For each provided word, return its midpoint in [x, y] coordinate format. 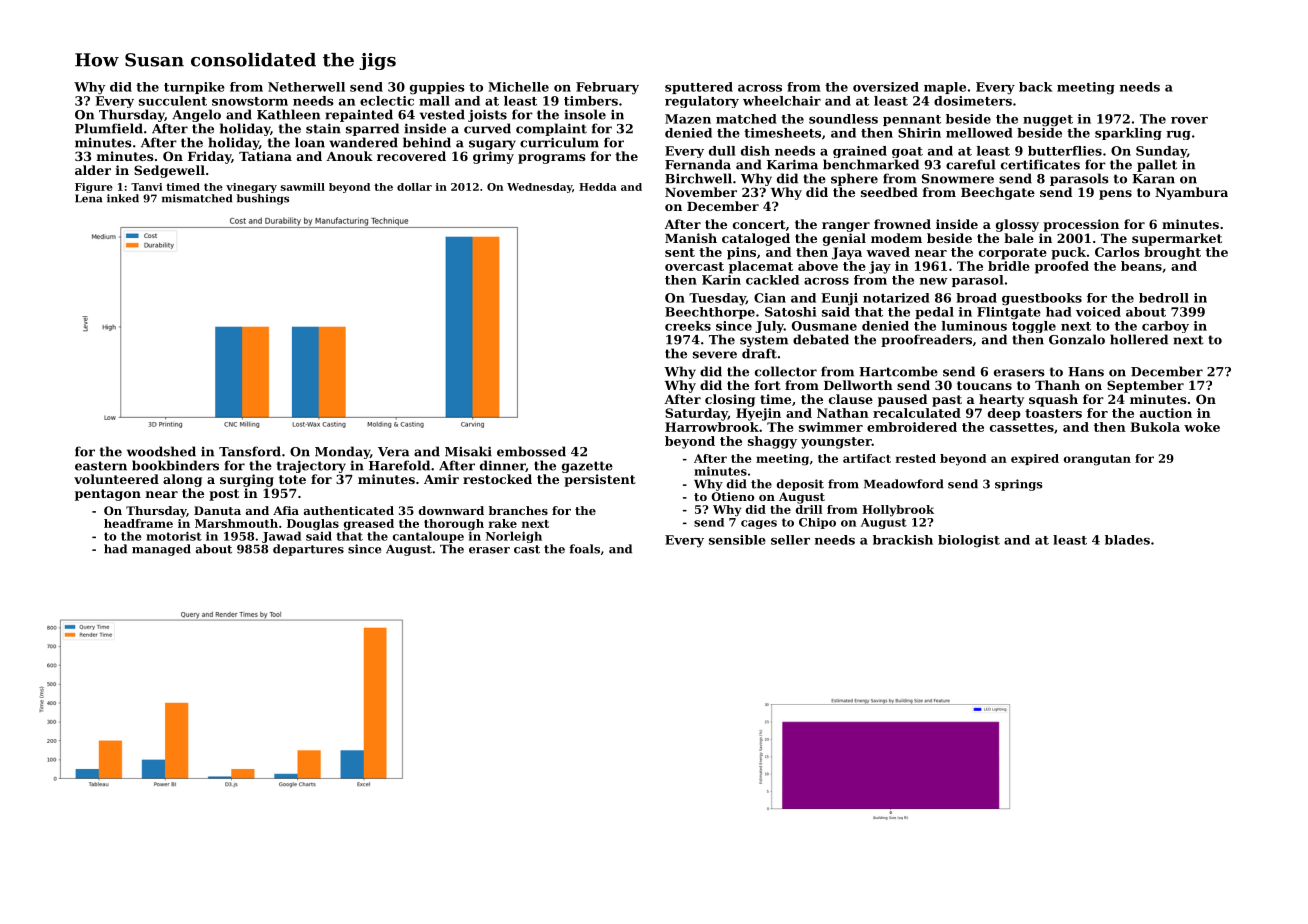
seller [790, 540]
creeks [688, 326]
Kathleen [288, 114]
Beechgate [998, 193]
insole [585, 114]
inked [123, 198]
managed [161, 550]
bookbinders [175, 465]
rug [1178, 135]
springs [1019, 485]
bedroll [1164, 298]
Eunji [839, 299]
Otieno [733, 496]
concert [759, 224]
